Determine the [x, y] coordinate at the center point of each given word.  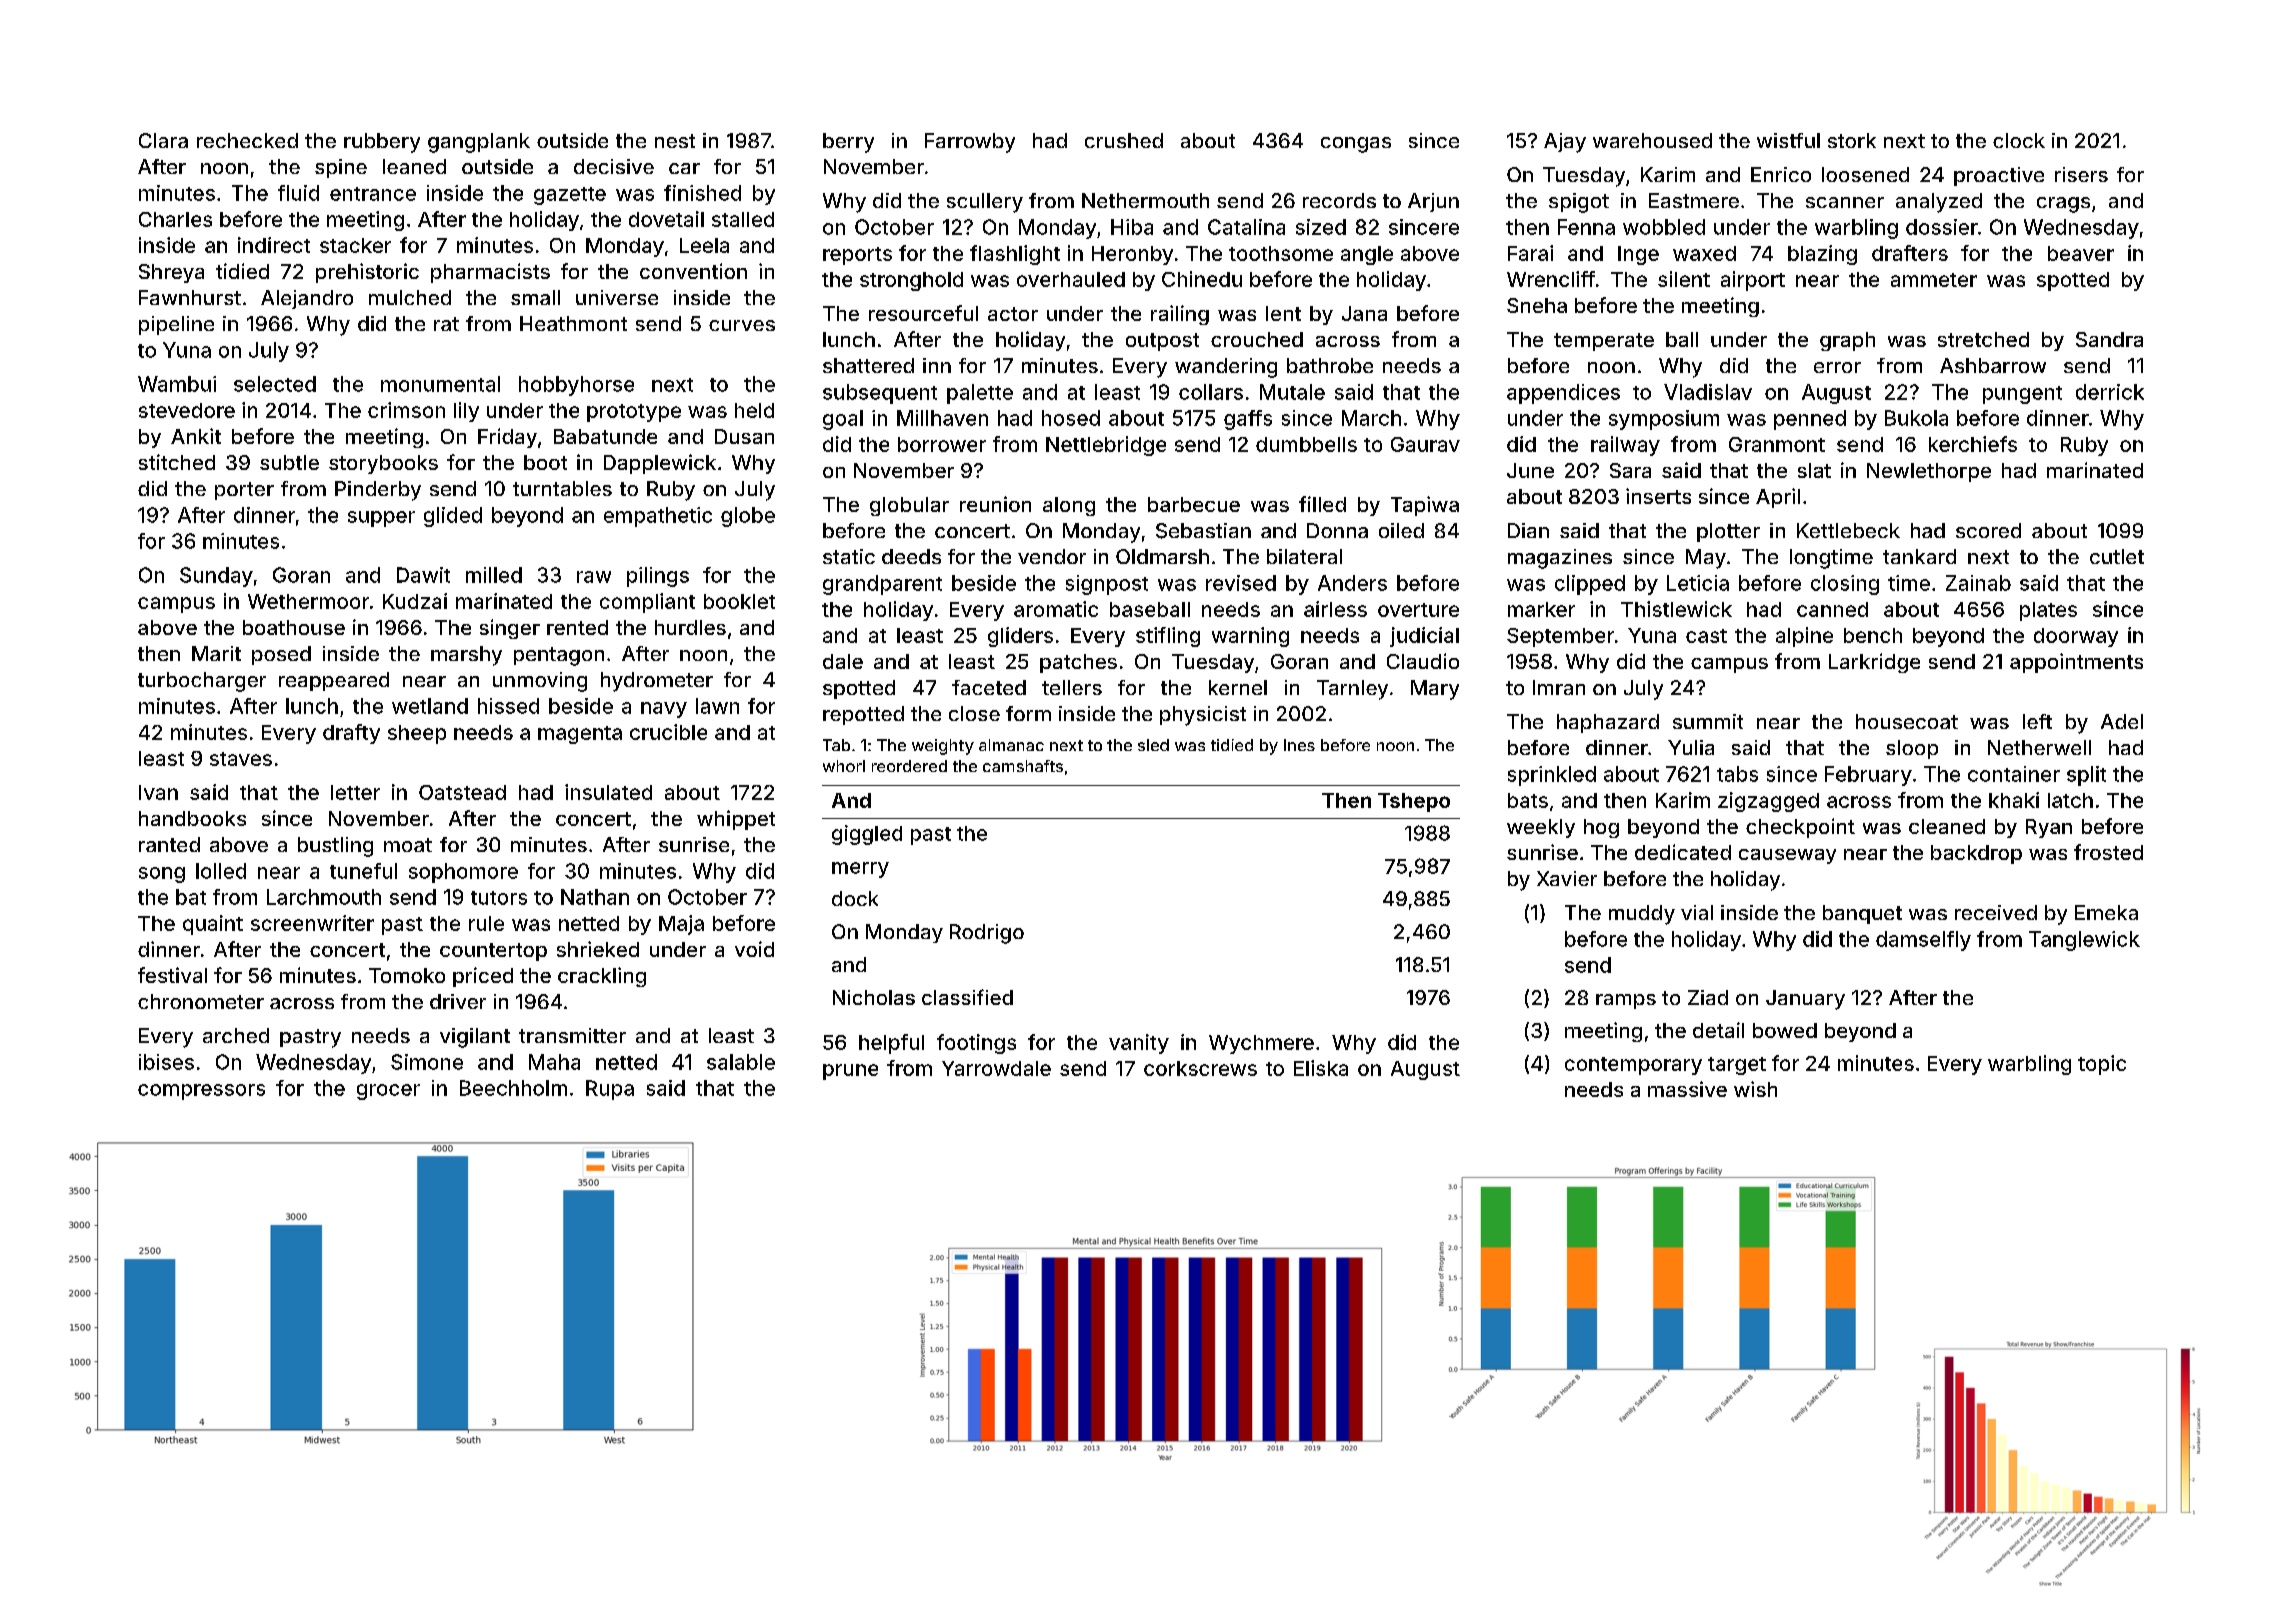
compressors [201, 1092]
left [2037, 721]
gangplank [479, 143]
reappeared [334, 681]
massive [1687, 1089]
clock [2019, 140]
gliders [1020, 637]
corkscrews [1200, 1068]
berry [848, 143]
